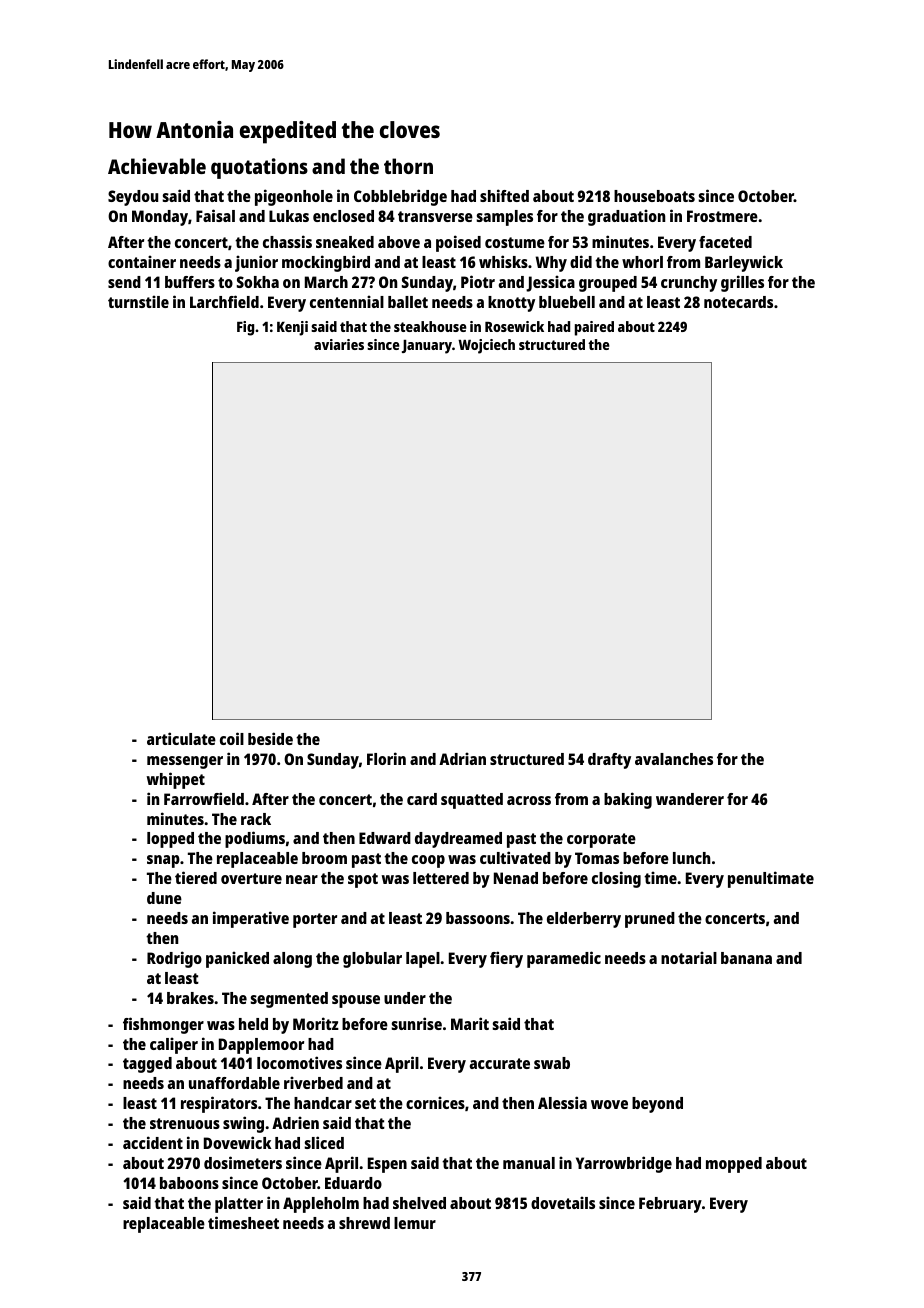 The image size is (924, 1308). What do you see at coordinates (462, 758) in the screenshot?
I see `Adrian` at bounding box center [462, 758].
